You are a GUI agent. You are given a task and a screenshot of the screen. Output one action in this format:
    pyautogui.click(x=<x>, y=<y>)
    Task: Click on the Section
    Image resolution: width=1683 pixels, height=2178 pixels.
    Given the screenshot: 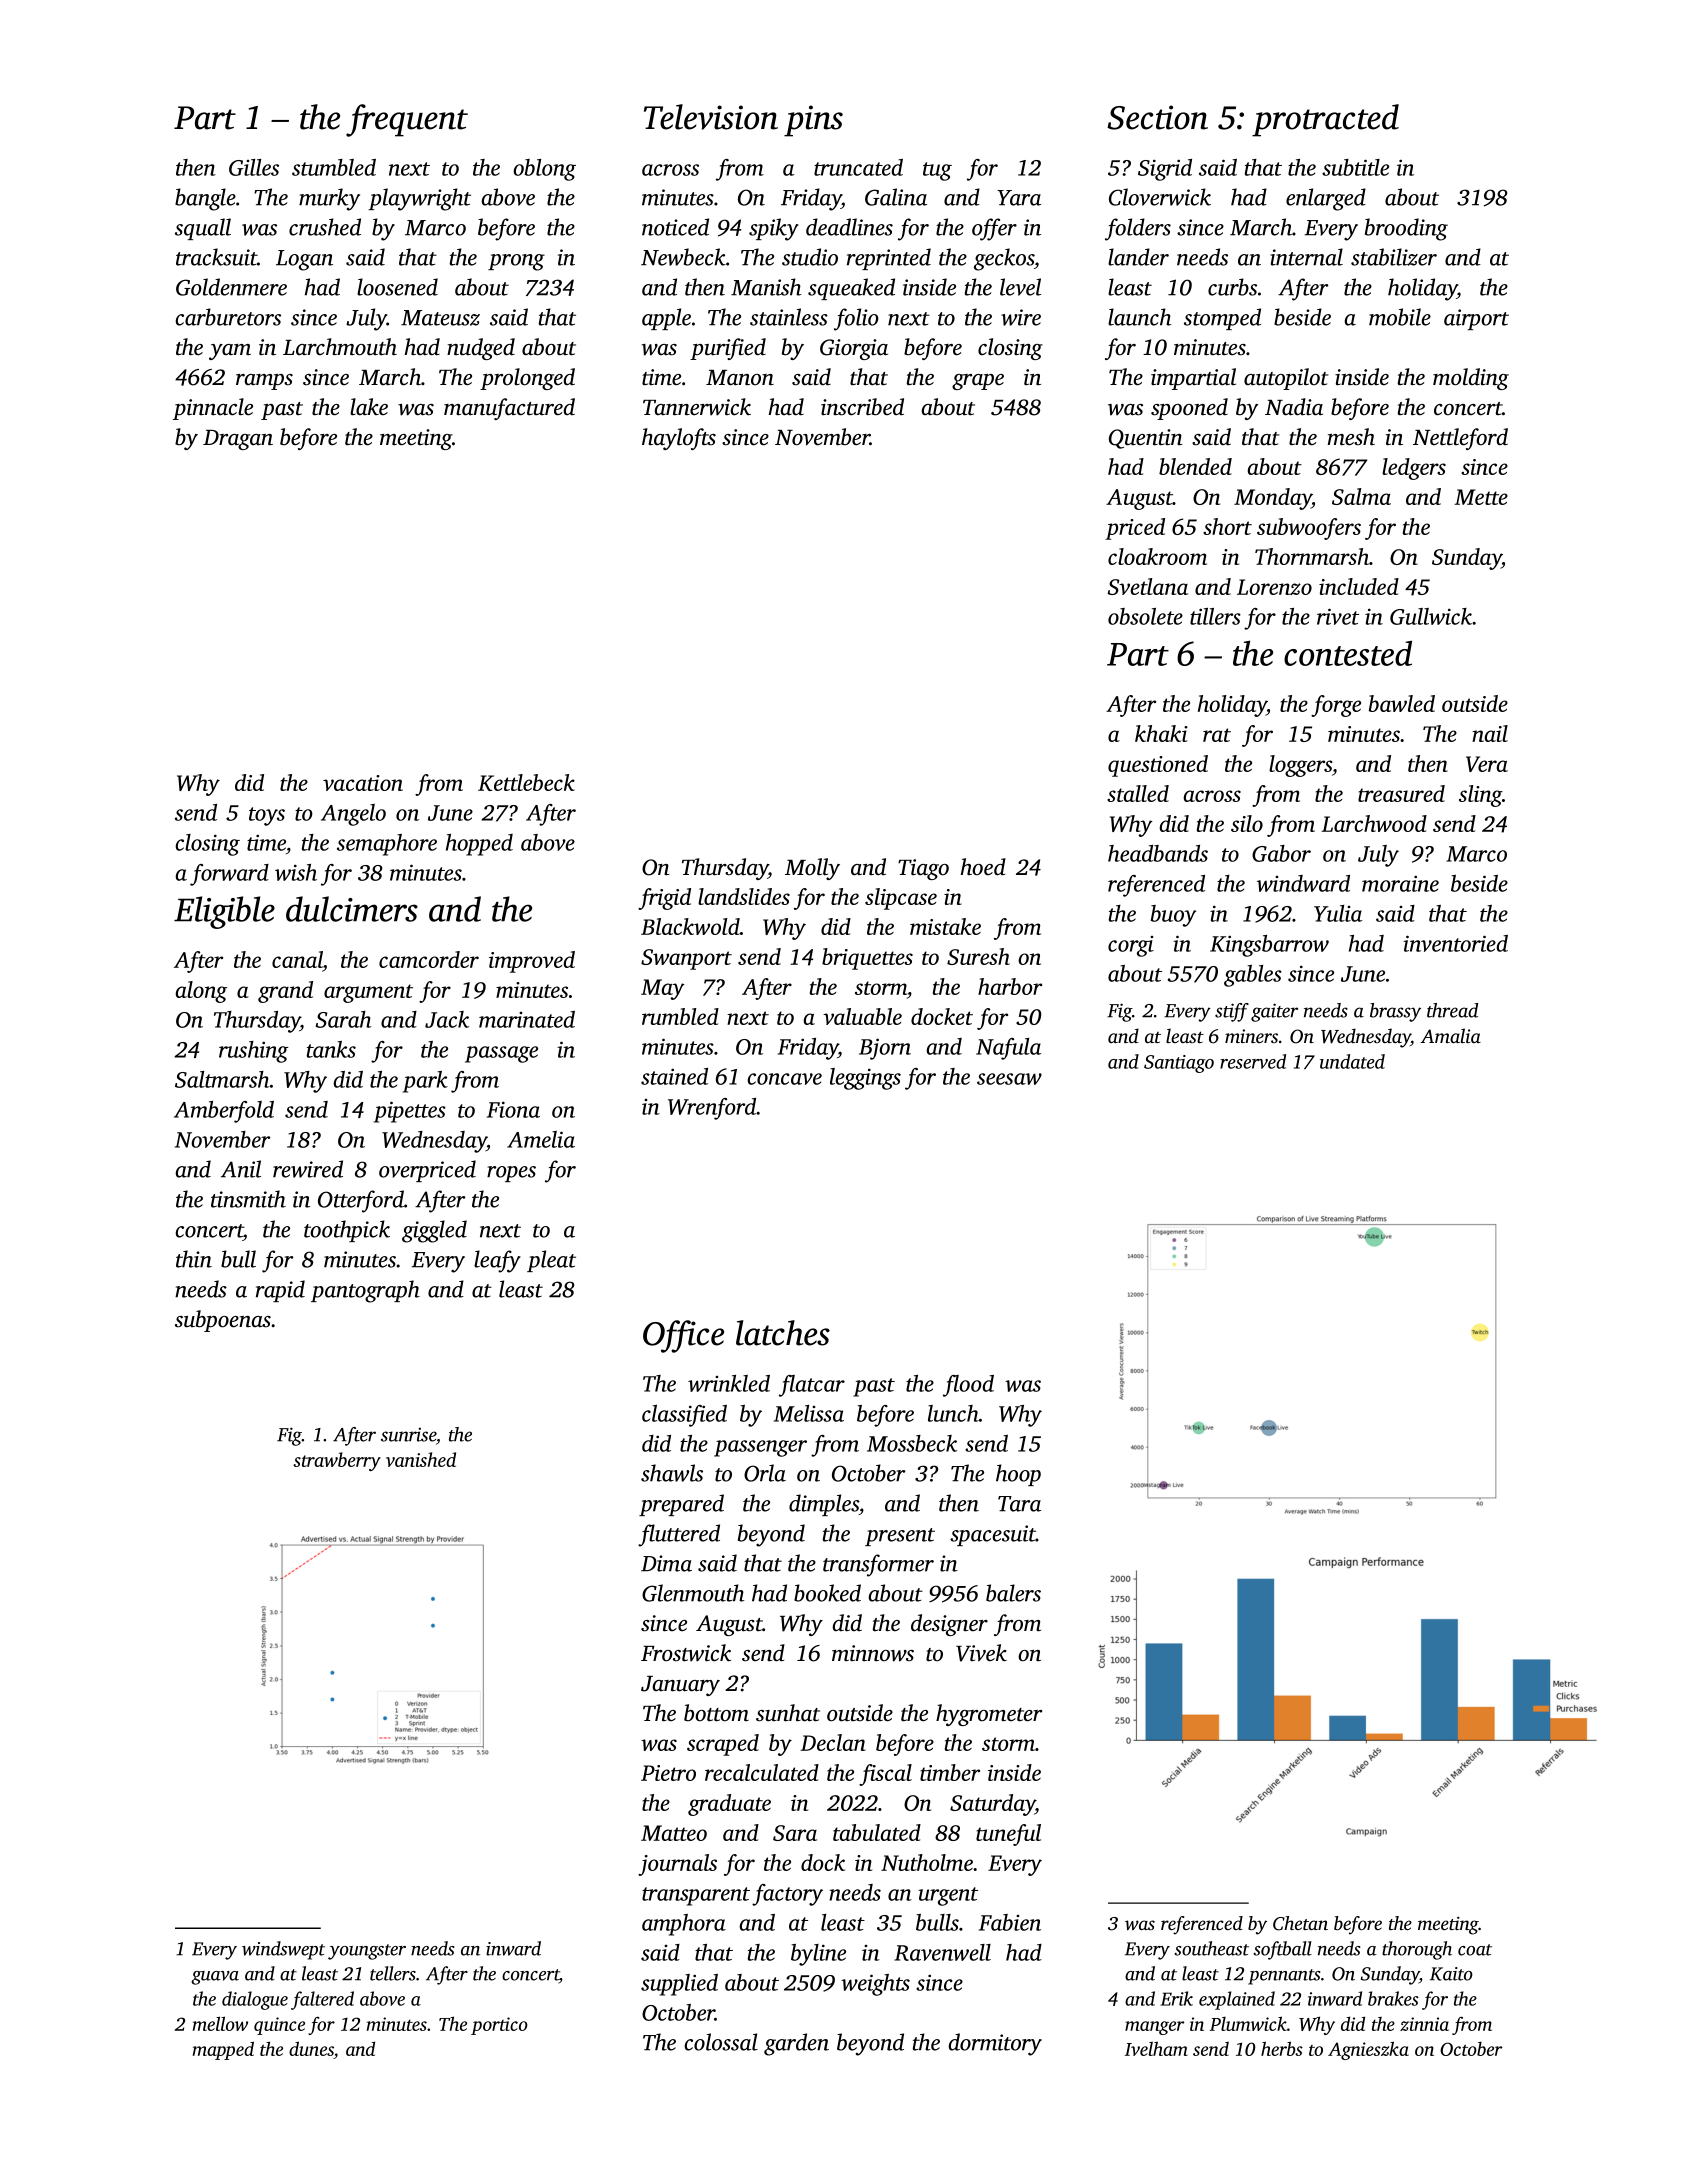 What is the action you would take?
    pyautogui.click(x=1157, y=117)
